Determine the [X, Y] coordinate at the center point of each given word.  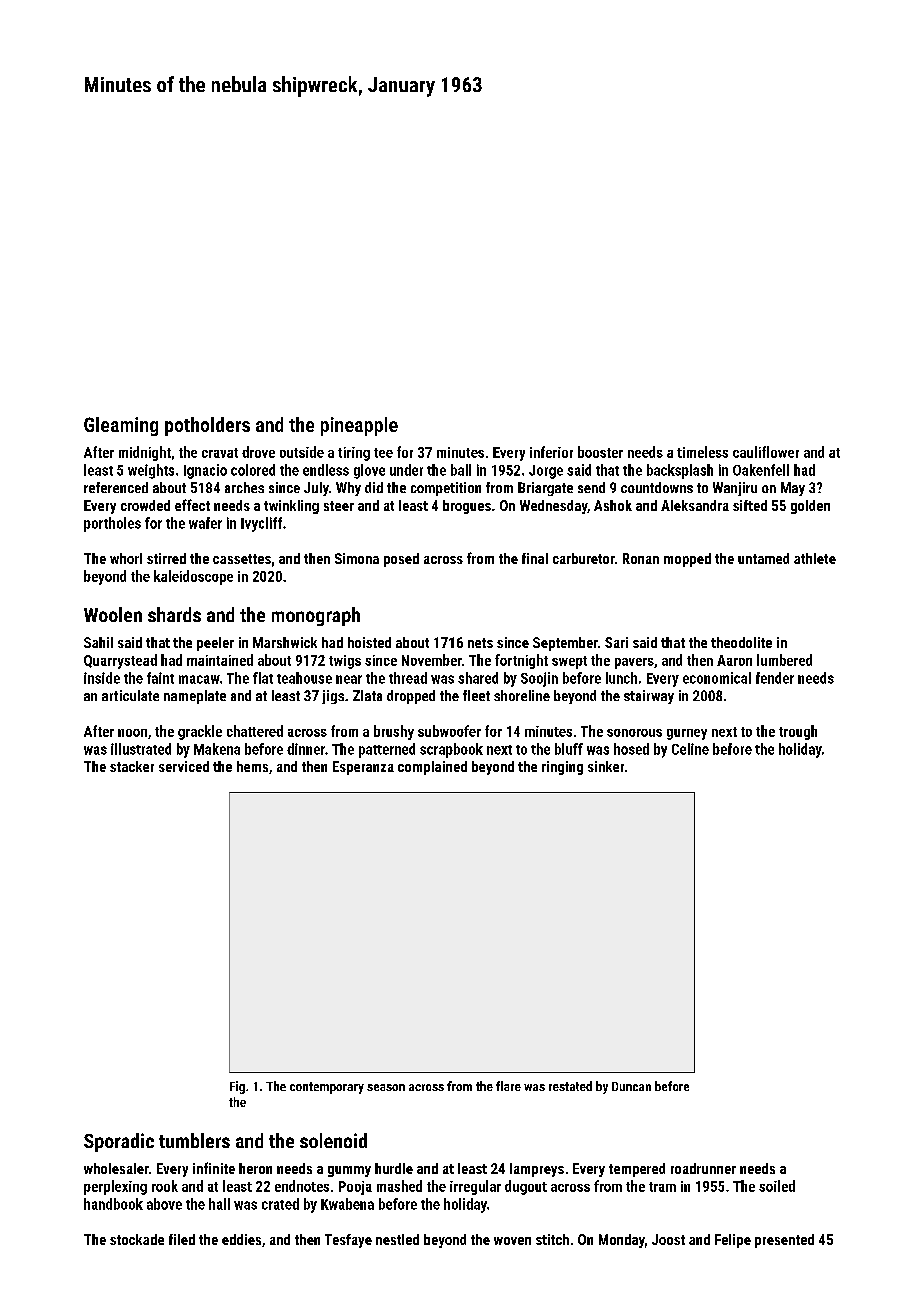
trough [798, 732]
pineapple [359, 426]
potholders [207, 426]
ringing [562, 768]
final [535, 558]
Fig [237, 1087]
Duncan [631, 1086]
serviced [184, 766]
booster [600, 452]
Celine [690, 749]
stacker [132, 766]
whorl [126, 558]
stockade [137, 1239]
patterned [387, 750]
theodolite [741, 642]
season [386, 1087]
